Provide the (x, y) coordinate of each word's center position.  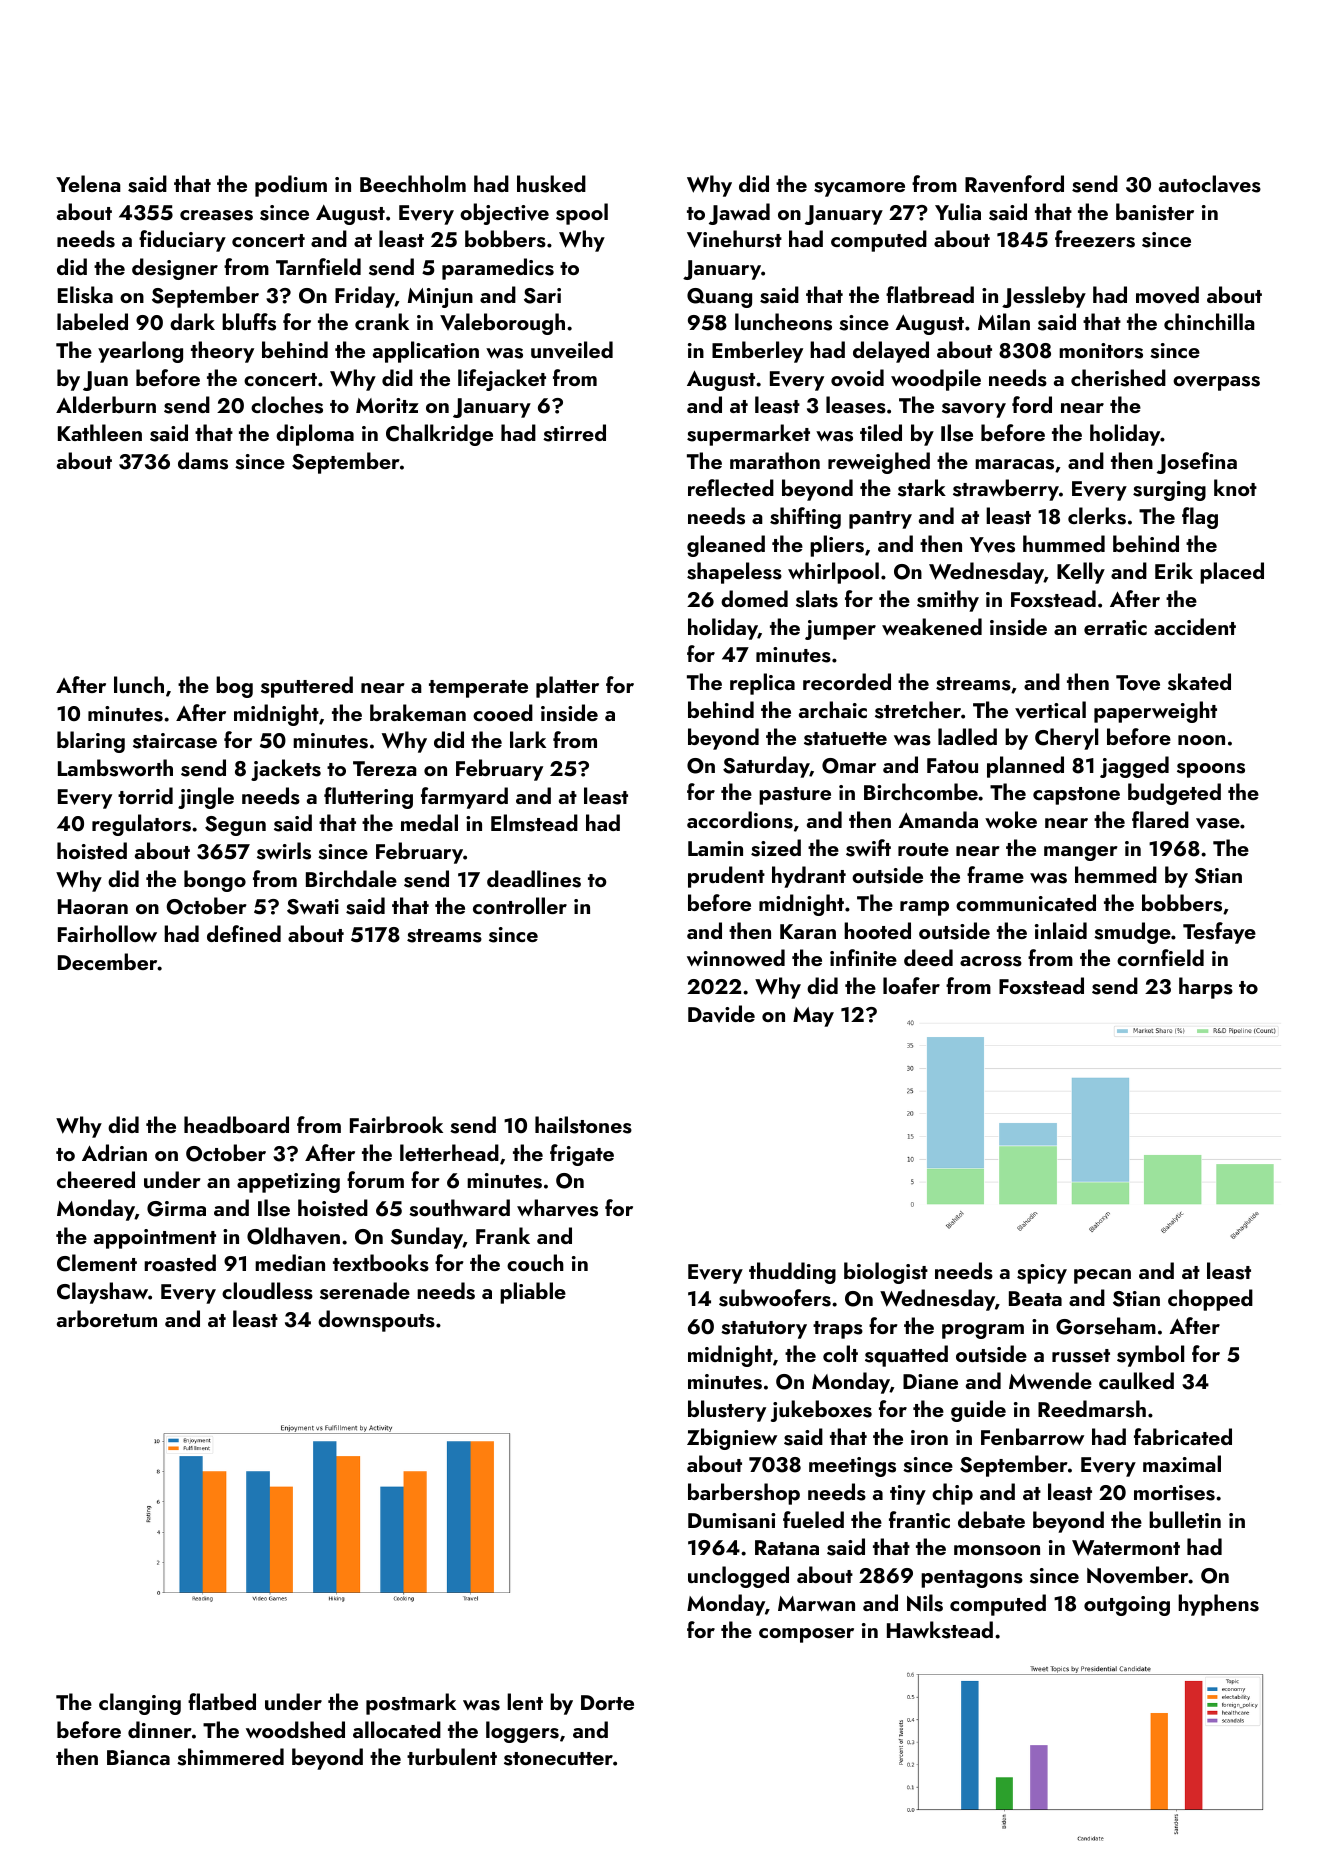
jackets (286, 770)
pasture (795, 796)
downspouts (376, 1321)
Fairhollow (107, 933)
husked (551, 184)
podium (291, 186)
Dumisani (732, 1521)
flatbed (222, 1701)
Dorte (607, 1702)
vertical (1050, 710)
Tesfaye (1219, 933)
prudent (726, 877)
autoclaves (1210, 184)
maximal (1182, 1463)
